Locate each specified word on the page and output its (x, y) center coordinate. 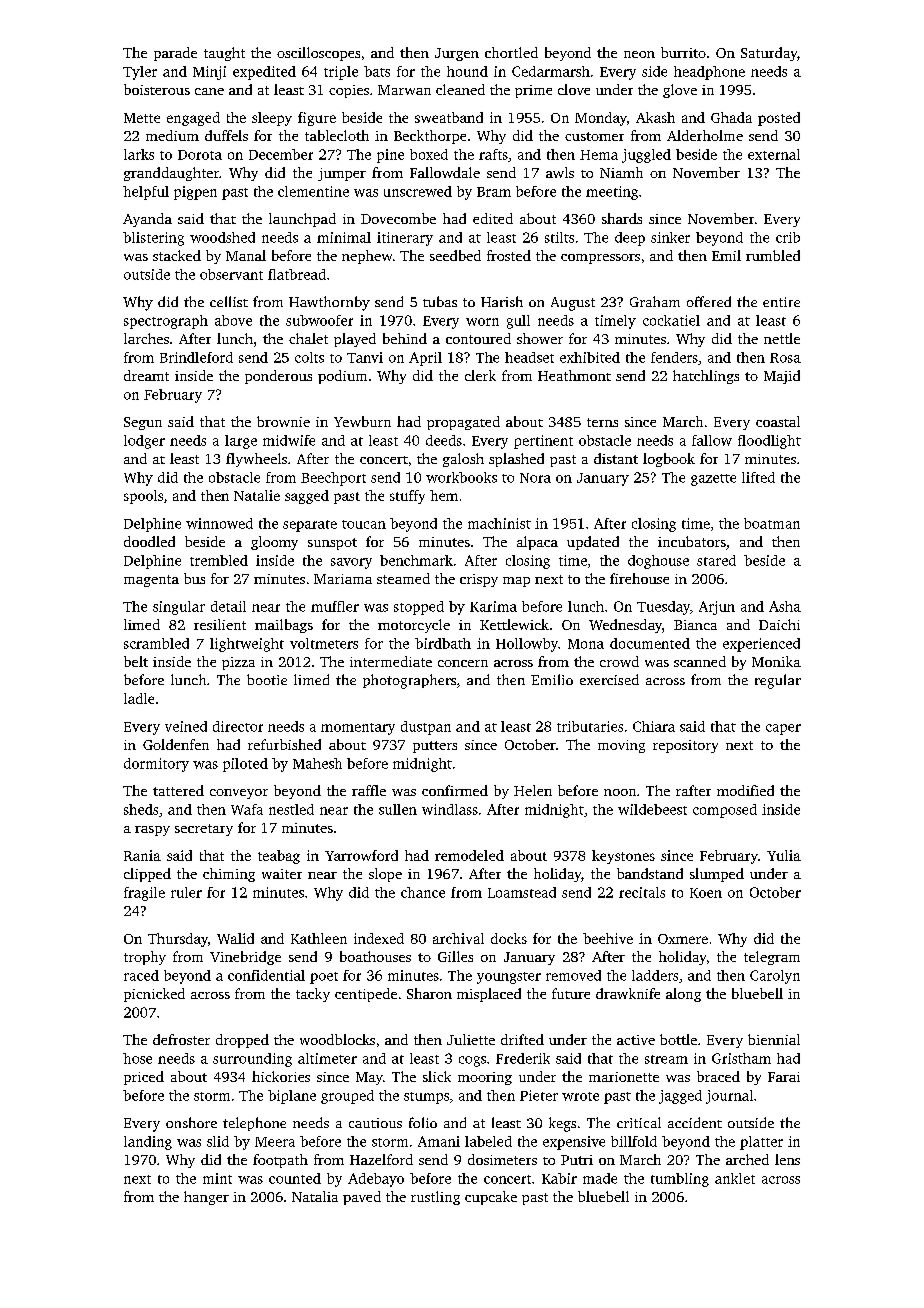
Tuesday (663, 608)
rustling (435, 1198)
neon (639, 54)
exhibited (590, 357)
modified (745, 790)
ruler (186, 892)
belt (136, 661)
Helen (533, 790)
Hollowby (527, 645)
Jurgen (457, 54)
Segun (143, 423)
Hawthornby (329, 303)
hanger (206, 1198)
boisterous (157, 89)
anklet (735, 1178)
